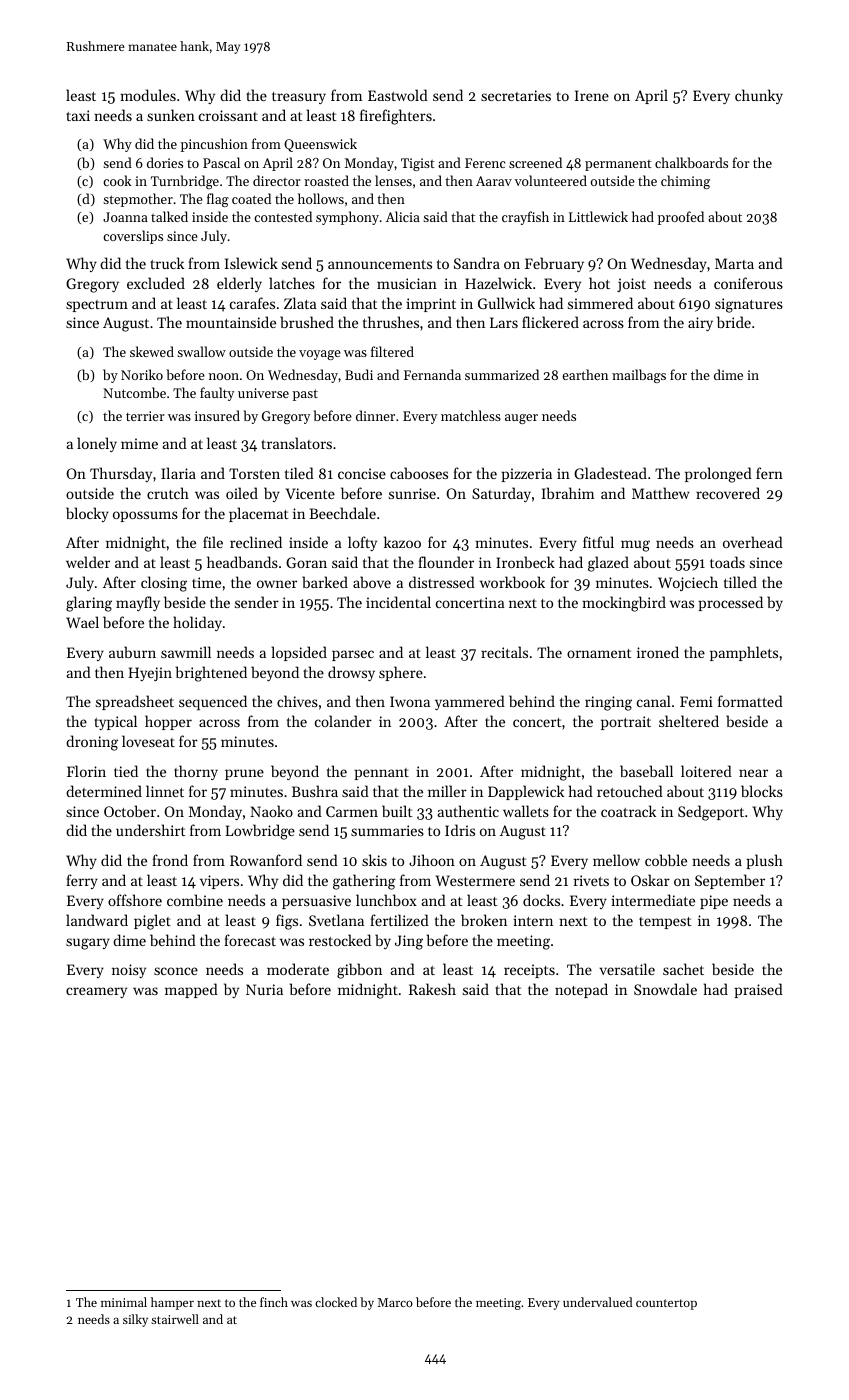  What do you see at coordinates (96, 992) in the screenshot?
I see `creamery` at bounding box center [96, 992].
